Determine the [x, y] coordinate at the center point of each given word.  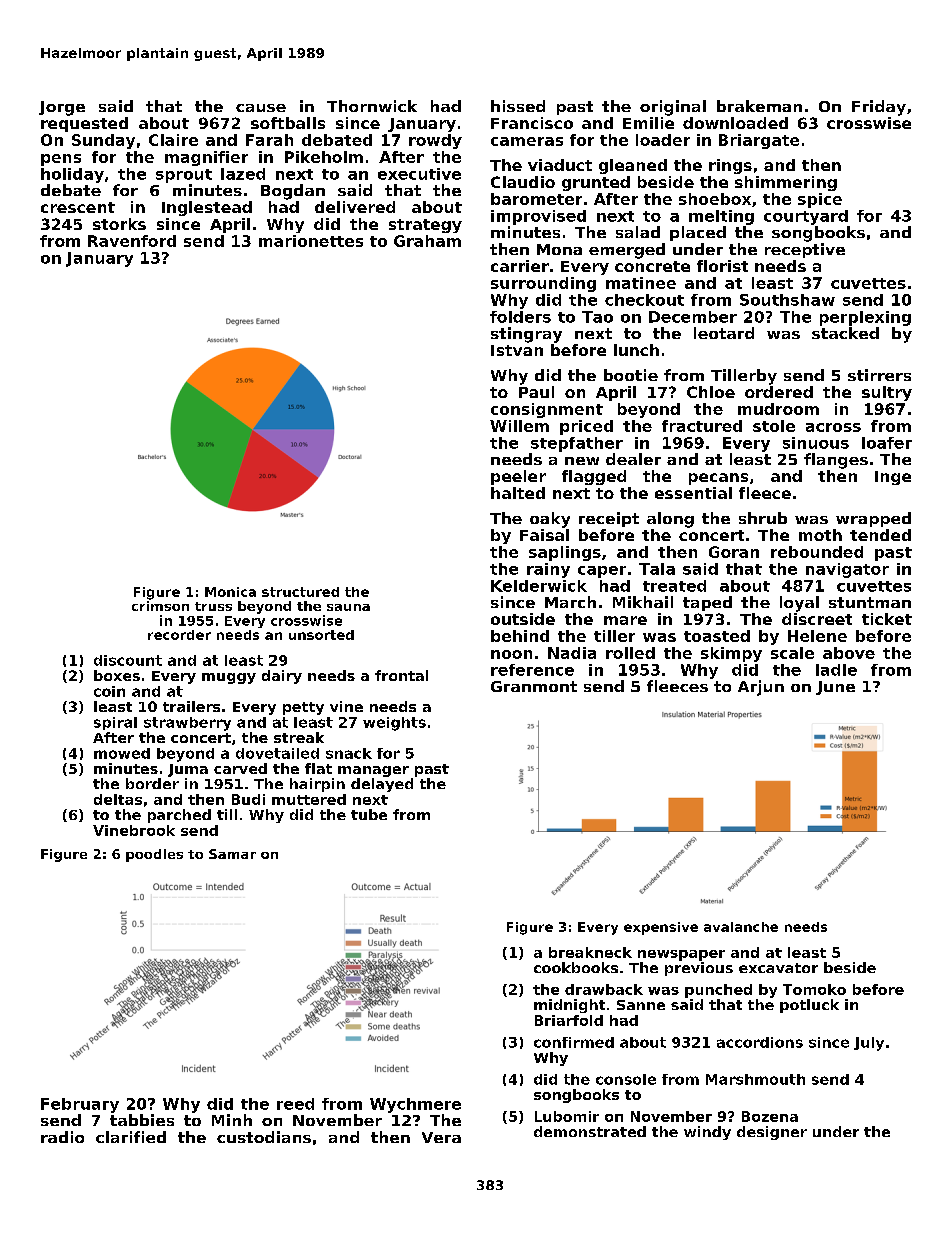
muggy [229, 678]
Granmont [534, 686]
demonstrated [590, 1131]
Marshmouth [755, 1079]
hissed [518, 106]
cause [261, 108]
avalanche [741, 927]
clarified [131, 1137]
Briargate [759, 141]
